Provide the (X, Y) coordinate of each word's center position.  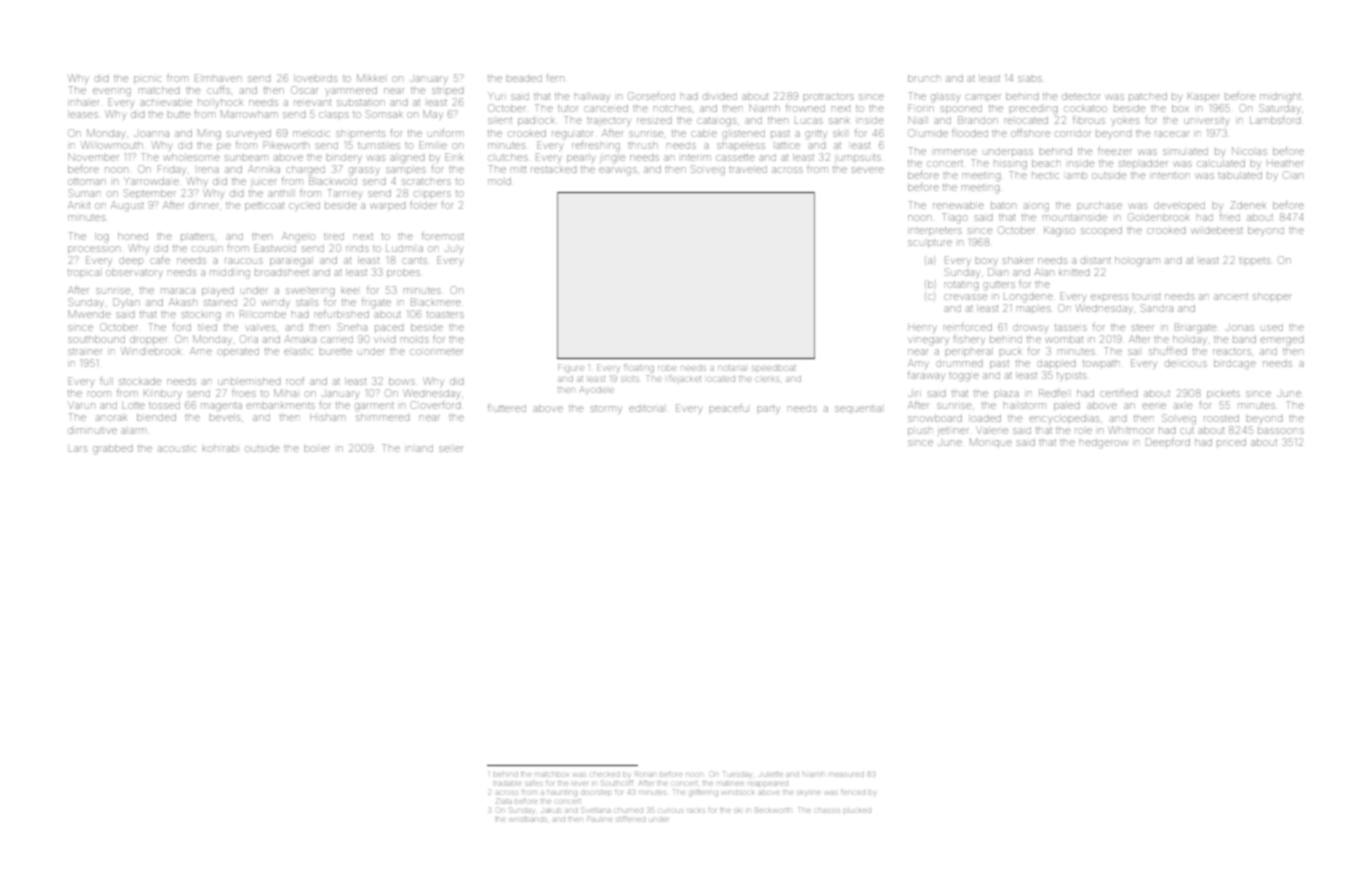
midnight (1280, 98)
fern (555, 78)
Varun (82, 406)
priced (1231, 442)
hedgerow (1104, 443)
